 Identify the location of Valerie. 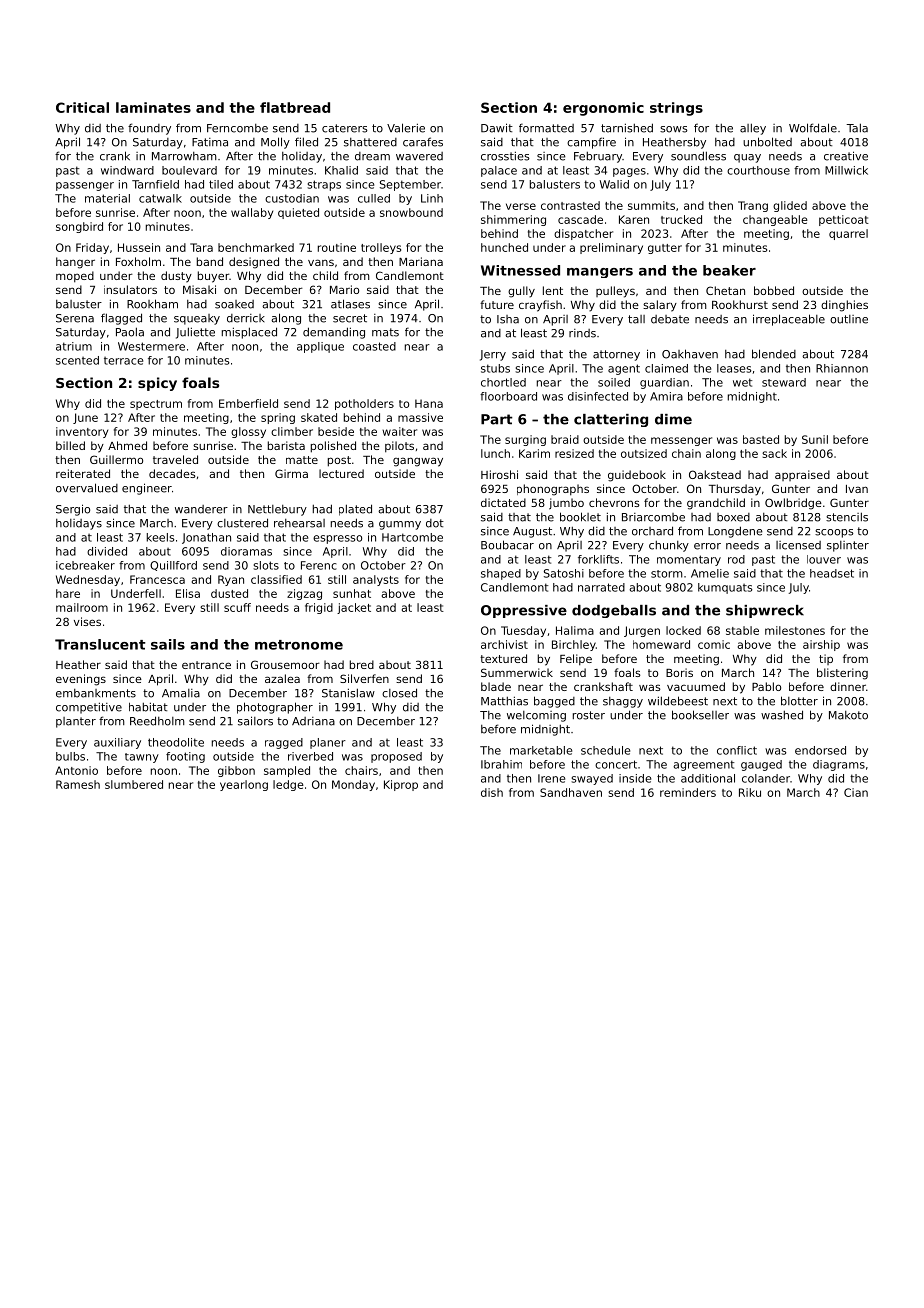
(406, 128).
